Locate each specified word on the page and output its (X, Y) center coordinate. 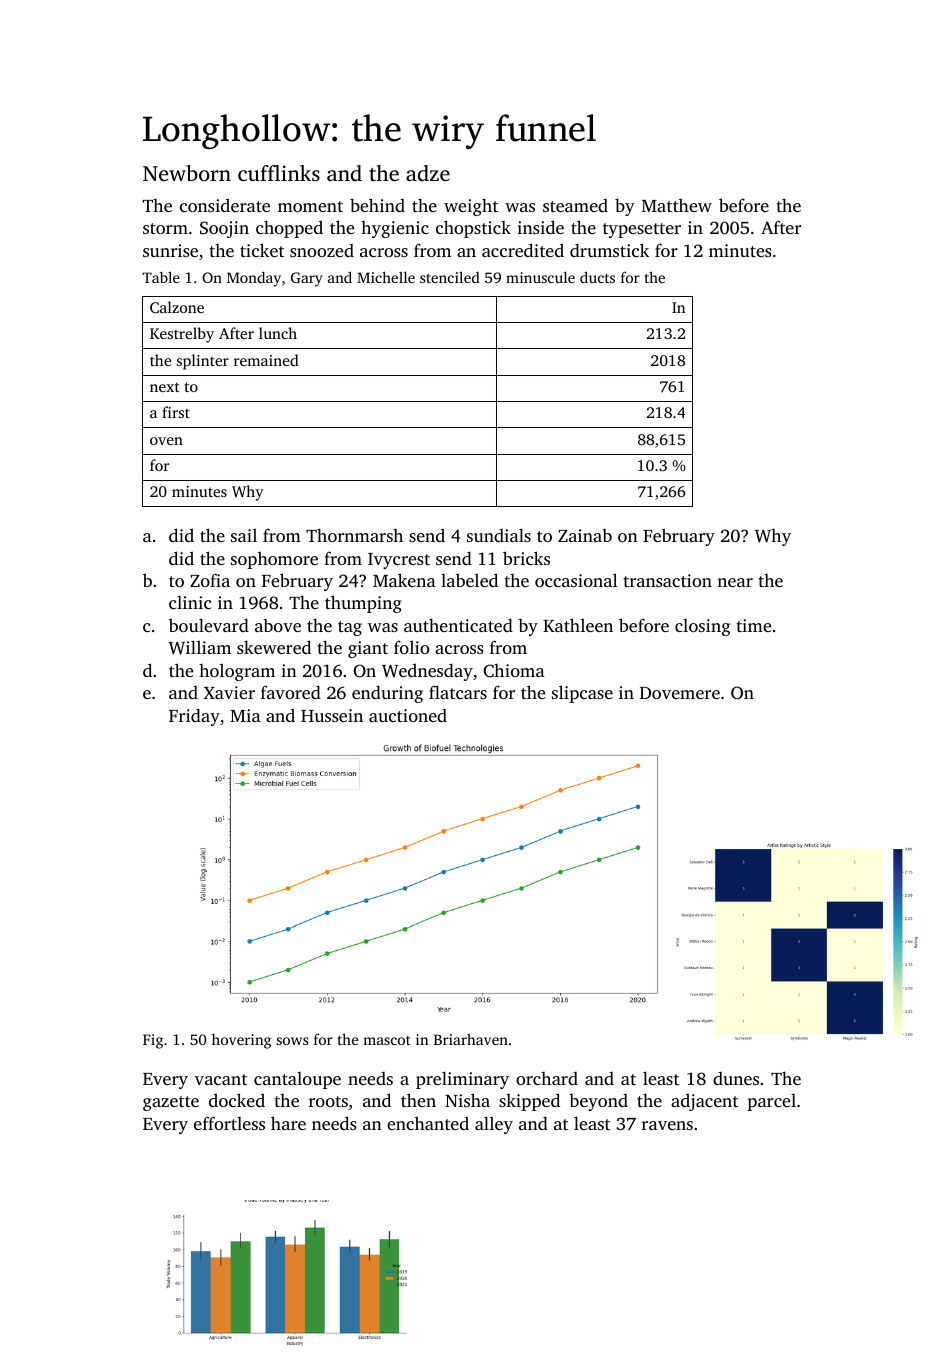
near (735, 582)
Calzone (177, 307)
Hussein (332, 715)
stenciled (450, 277)
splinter (203, 362)
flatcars (458, 692)
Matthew (677, 205)
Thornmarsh (354, 535)
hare (288, 1123)
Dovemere (680, 693)
